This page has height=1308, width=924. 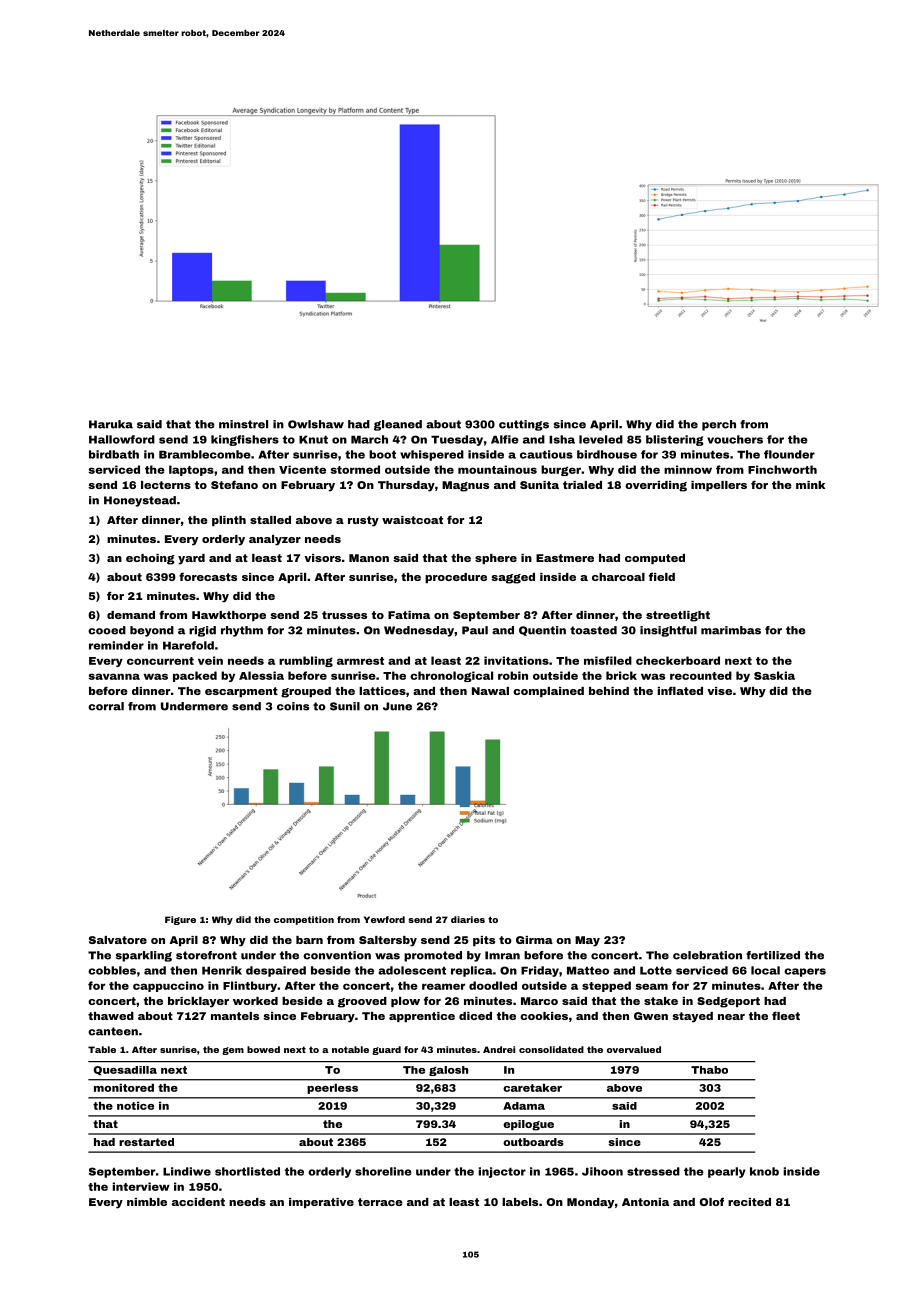 What do you see at coordinates (653, 1171) in the page?
I see `stressed` at bounding box center [653, 1171].
